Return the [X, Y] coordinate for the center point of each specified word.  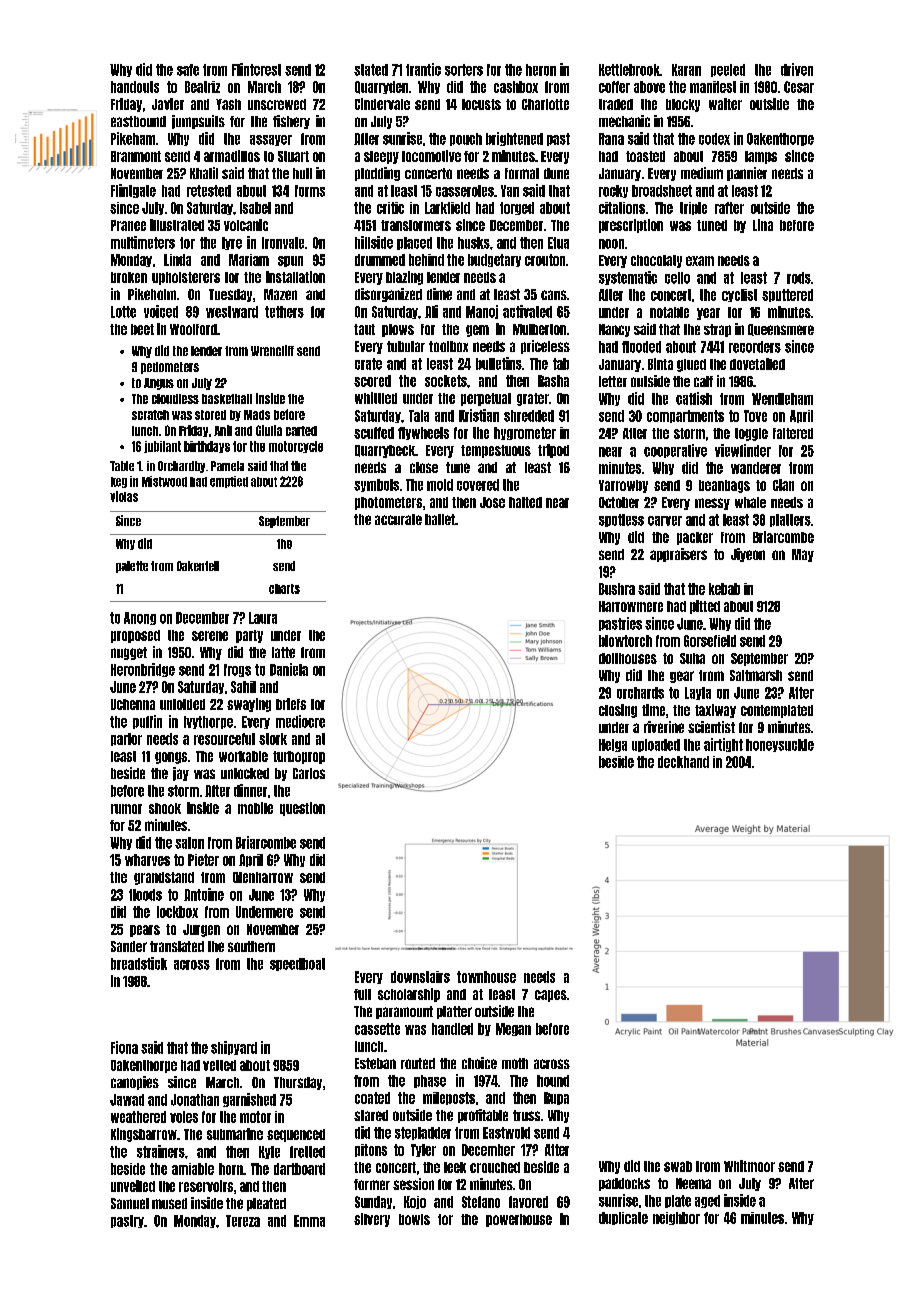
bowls [414, 1219]
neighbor [676, 1218]
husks [474, 243]
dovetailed [757, 364]
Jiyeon [748, 555]
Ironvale [283, 243]
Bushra [617, 589]
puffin [147, 722]
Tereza [243, 1221]
